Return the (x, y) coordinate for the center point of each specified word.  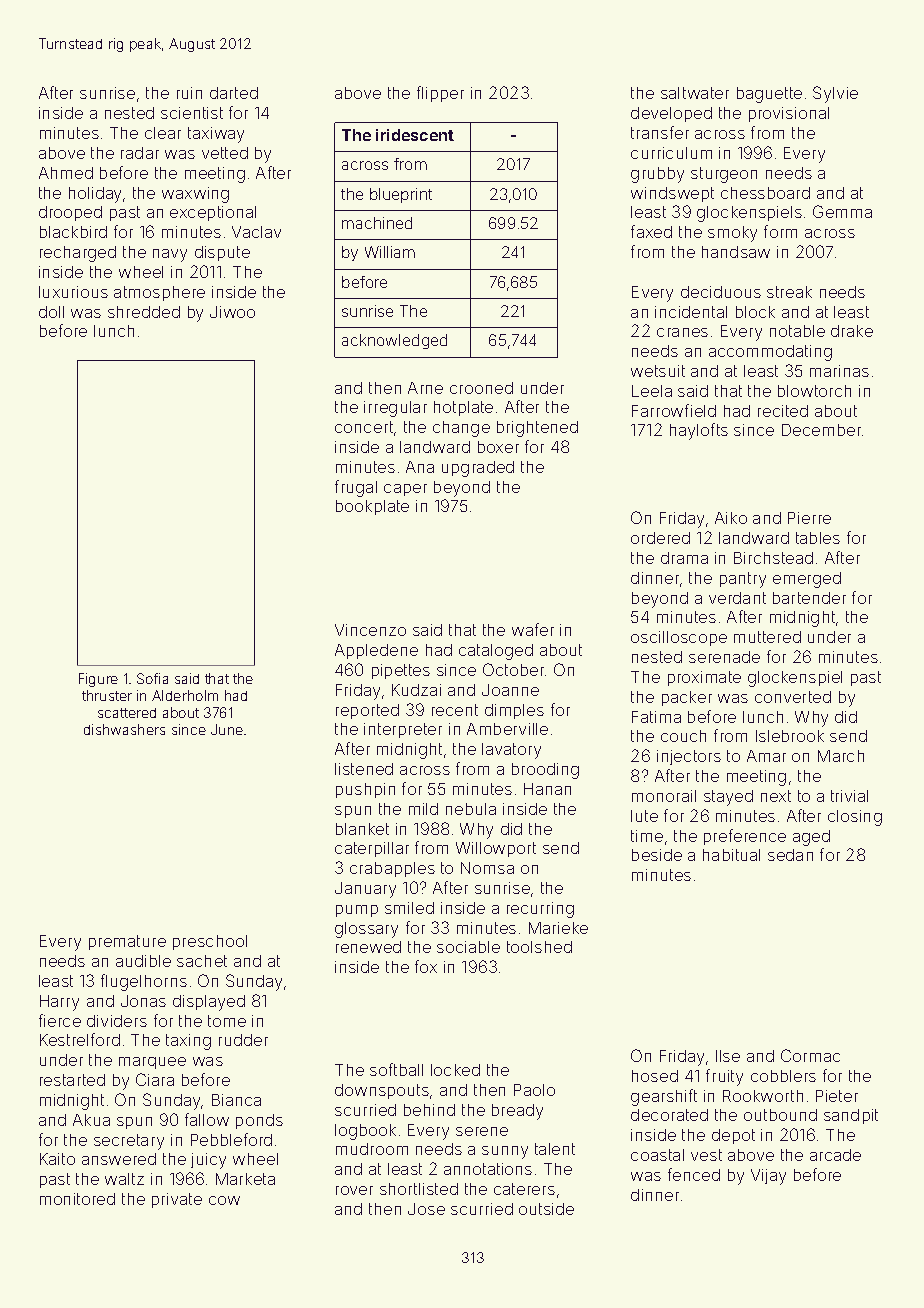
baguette (769, 95)
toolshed (539, 947)
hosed (655, 1076)
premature (127, 942)
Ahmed (66, 173)
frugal (356, 488)
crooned (481, 388)
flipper (440, 94)
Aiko (731, 518)
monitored (77, 1199)
